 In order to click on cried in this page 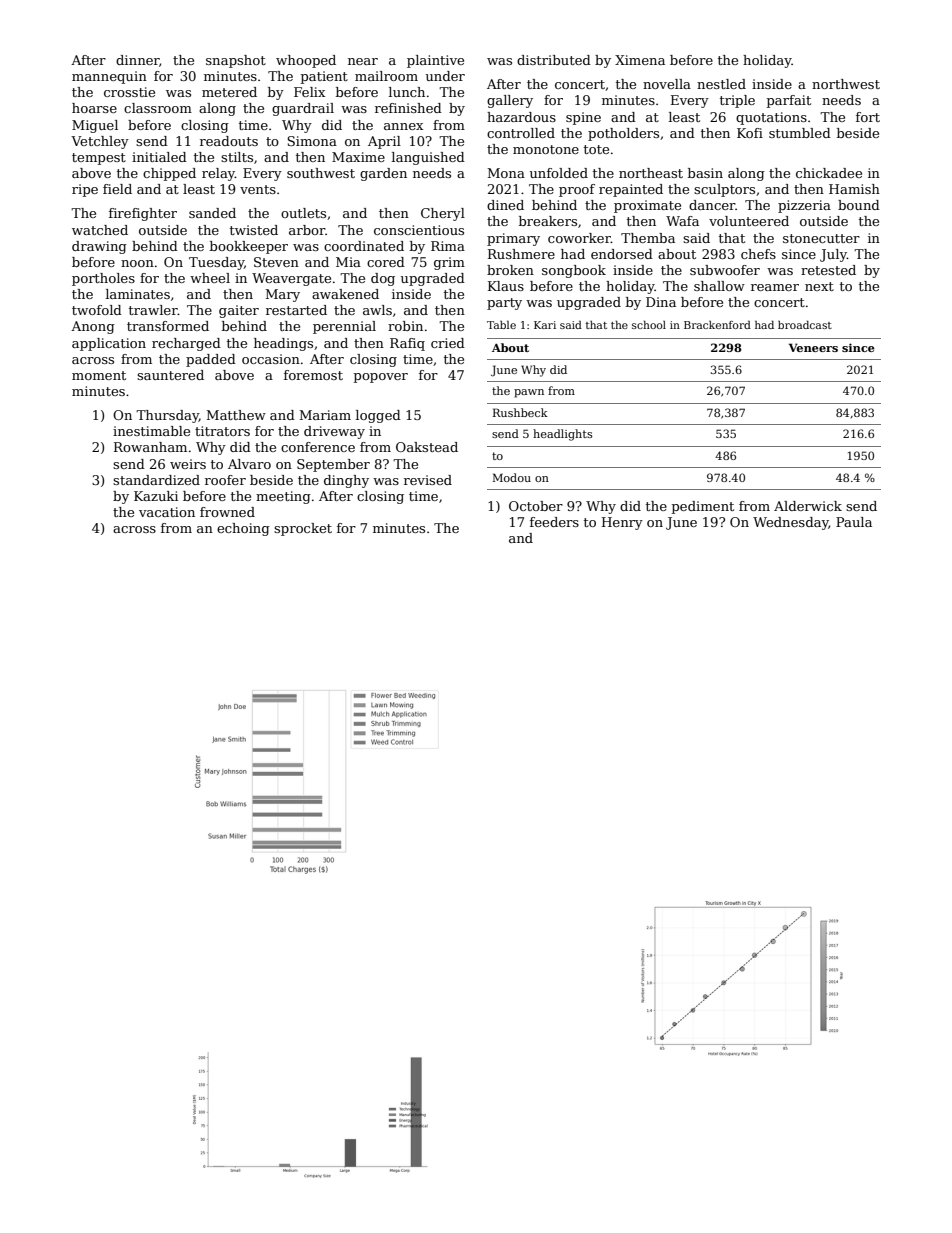, I will do `click(448, 343)`.
